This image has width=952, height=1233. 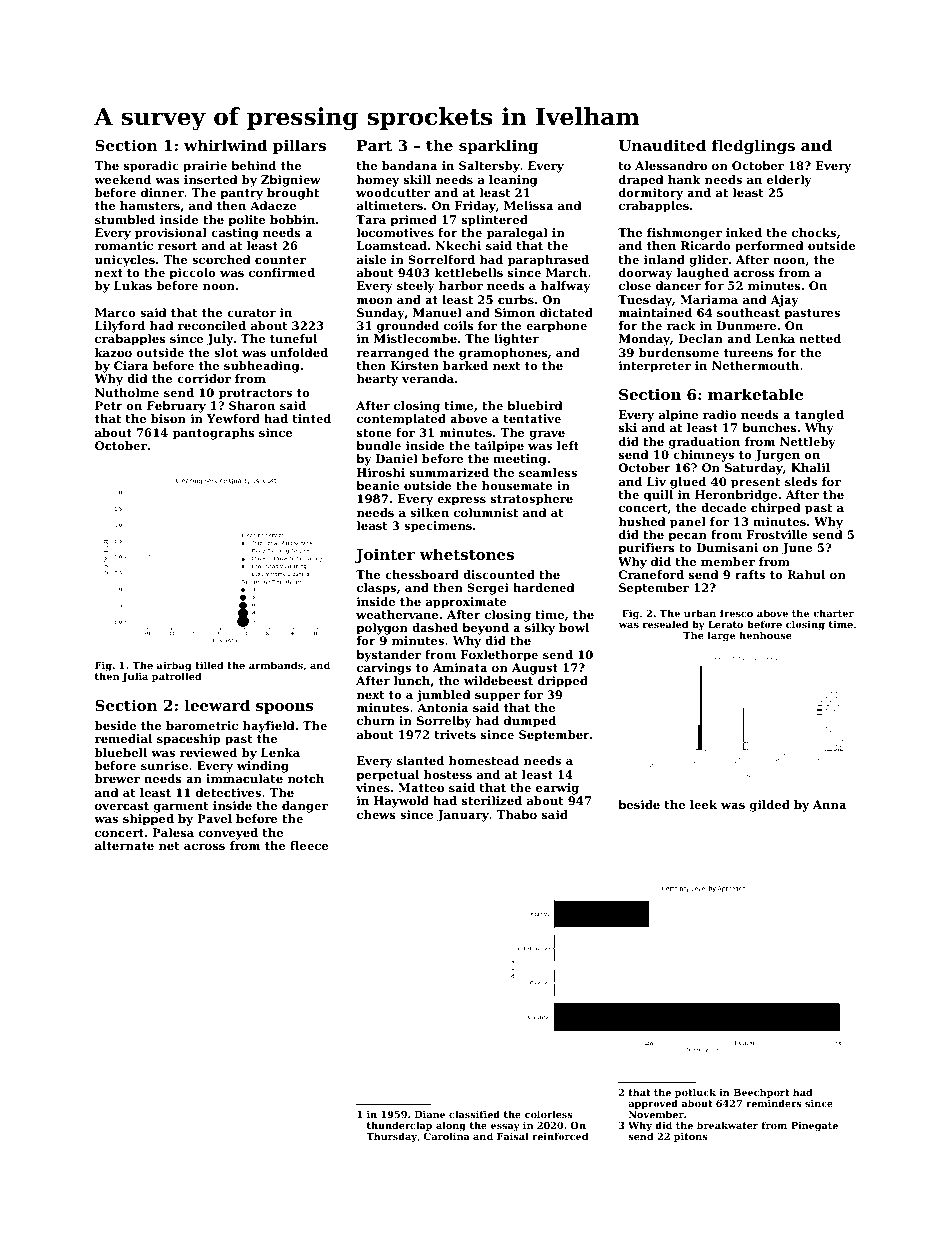 I want to click on beanie, so click(x=377, y=485).
